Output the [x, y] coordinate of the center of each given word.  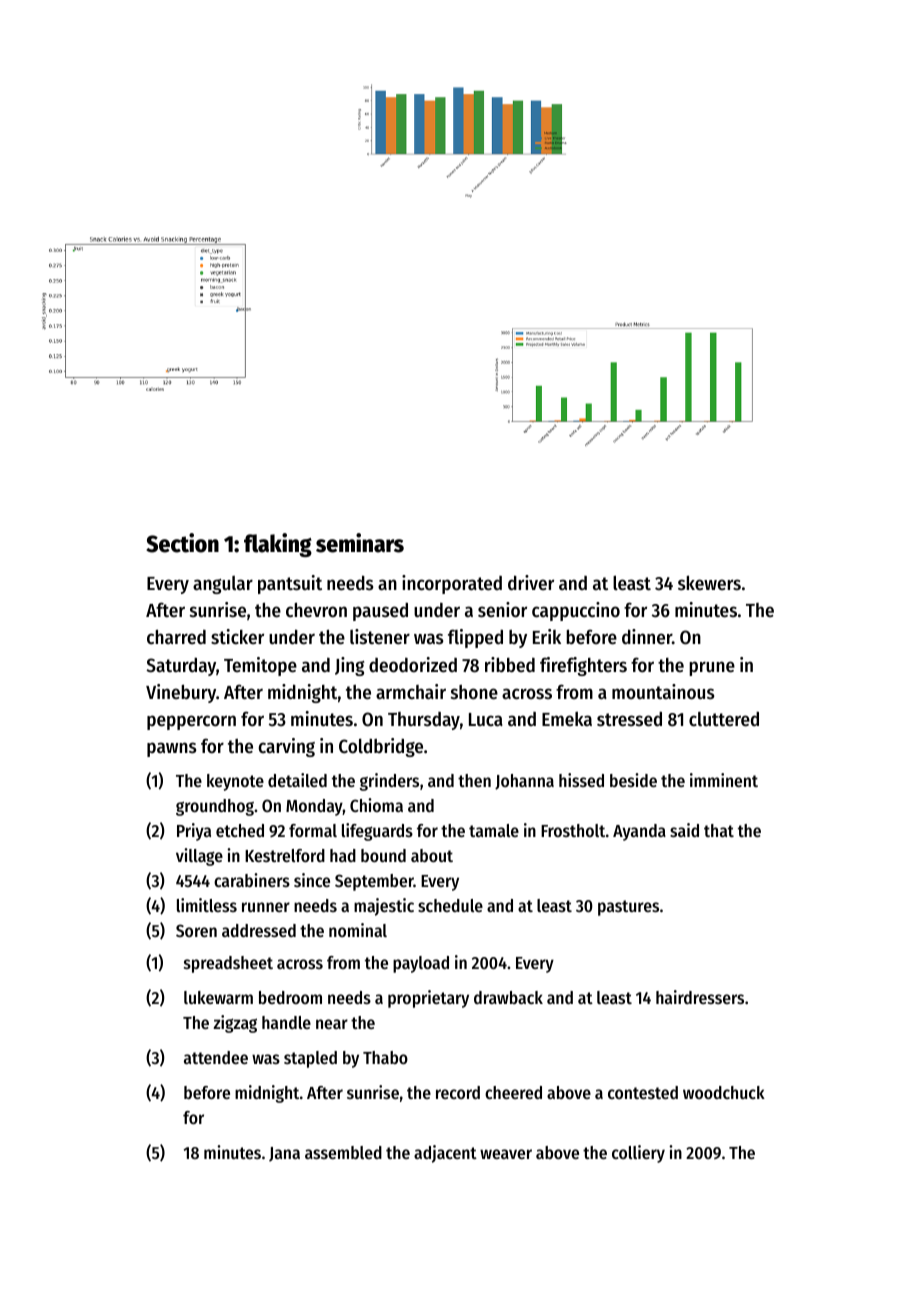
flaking [278, 545]
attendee [216, 1057]
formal [313, 830]
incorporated [452, 584]
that [719, 830]
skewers [709, 583]
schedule [450, 905]
